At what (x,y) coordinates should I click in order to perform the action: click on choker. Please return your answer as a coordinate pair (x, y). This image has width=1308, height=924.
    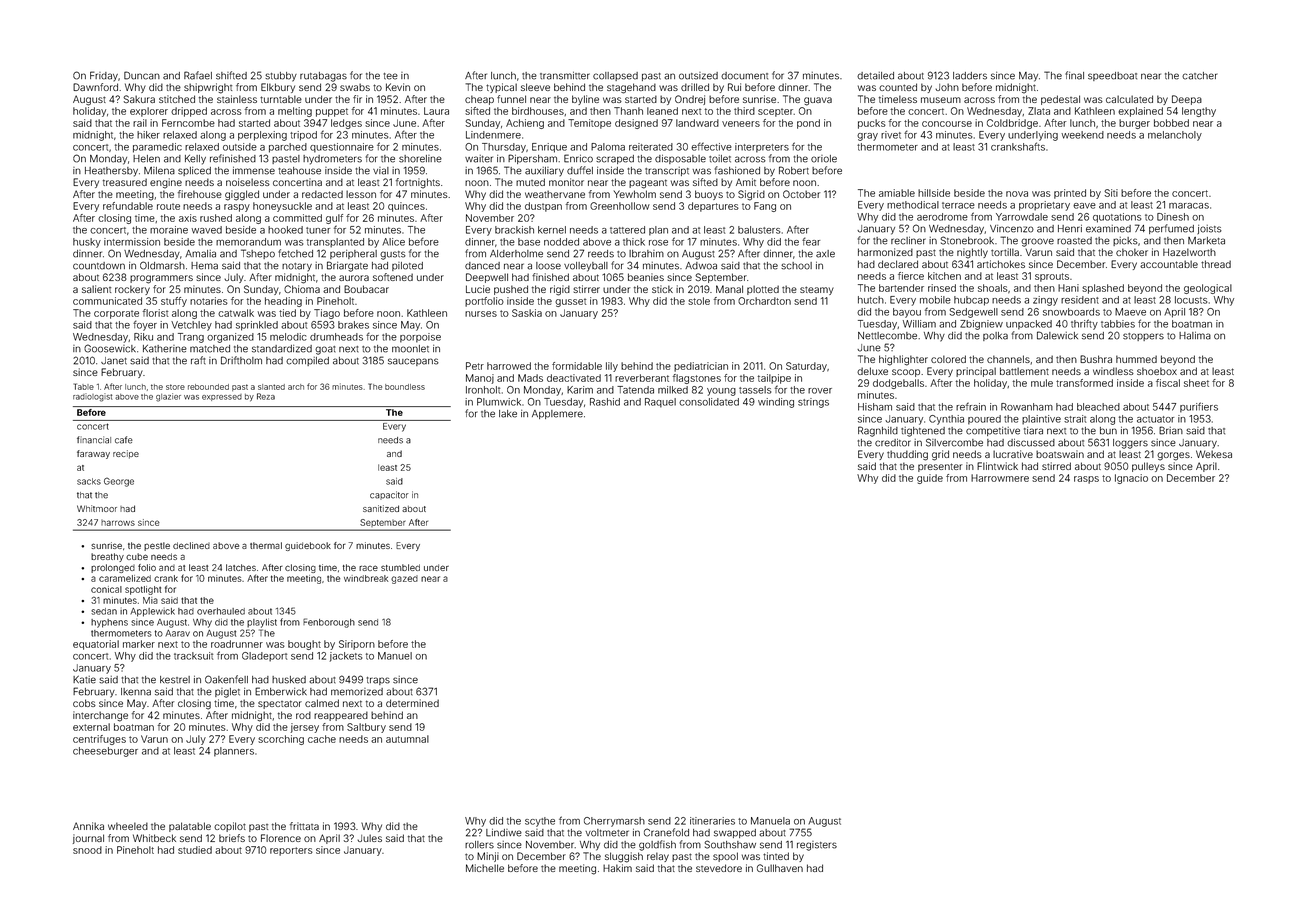
    Looking at the image, I should click on (1132, 252).
